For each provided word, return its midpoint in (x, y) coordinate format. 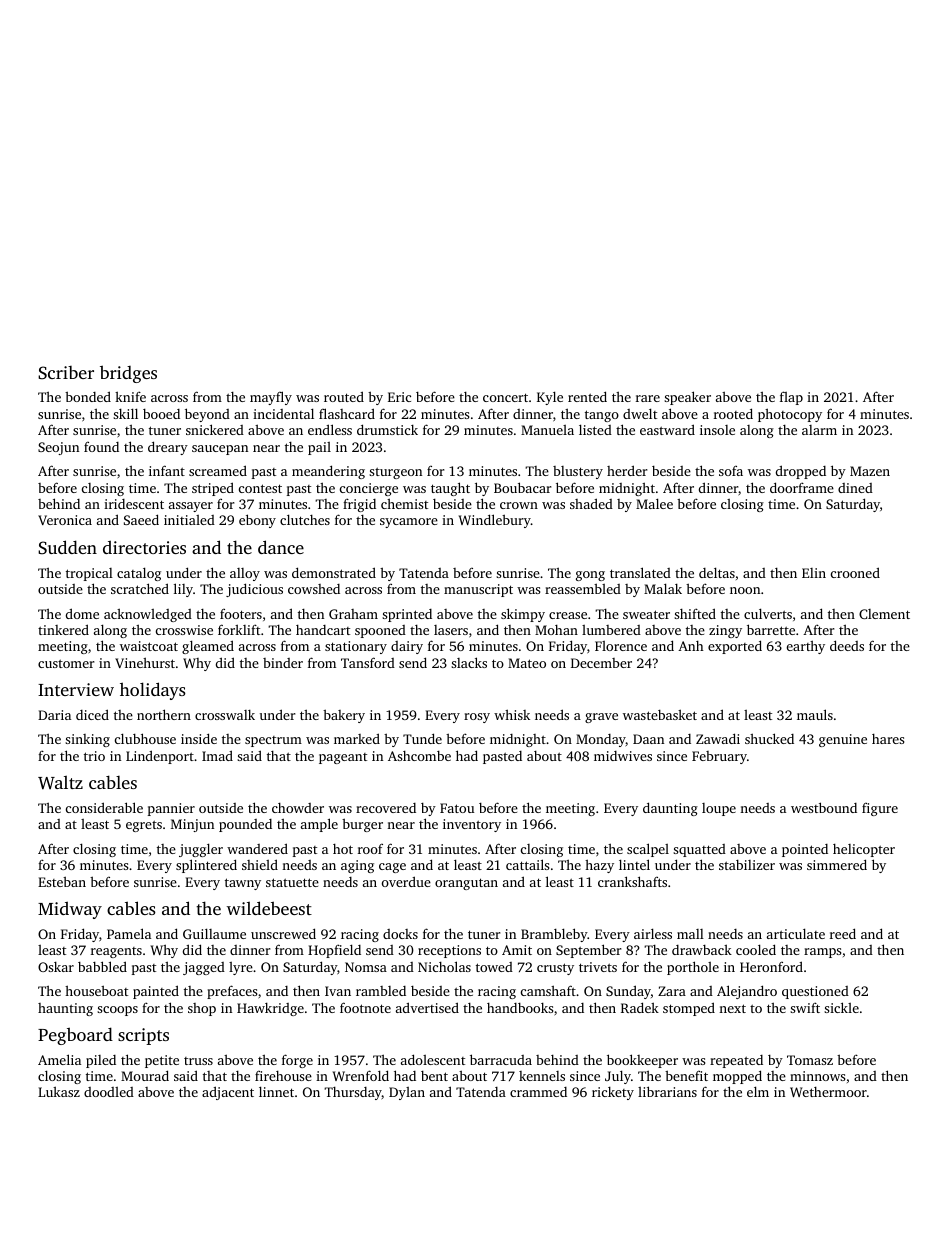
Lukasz (59, 1091)
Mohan (556, 630)
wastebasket (660, 714)
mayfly (271, 398)
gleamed (208, 647)
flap (791, 398)
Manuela (547, 430)
